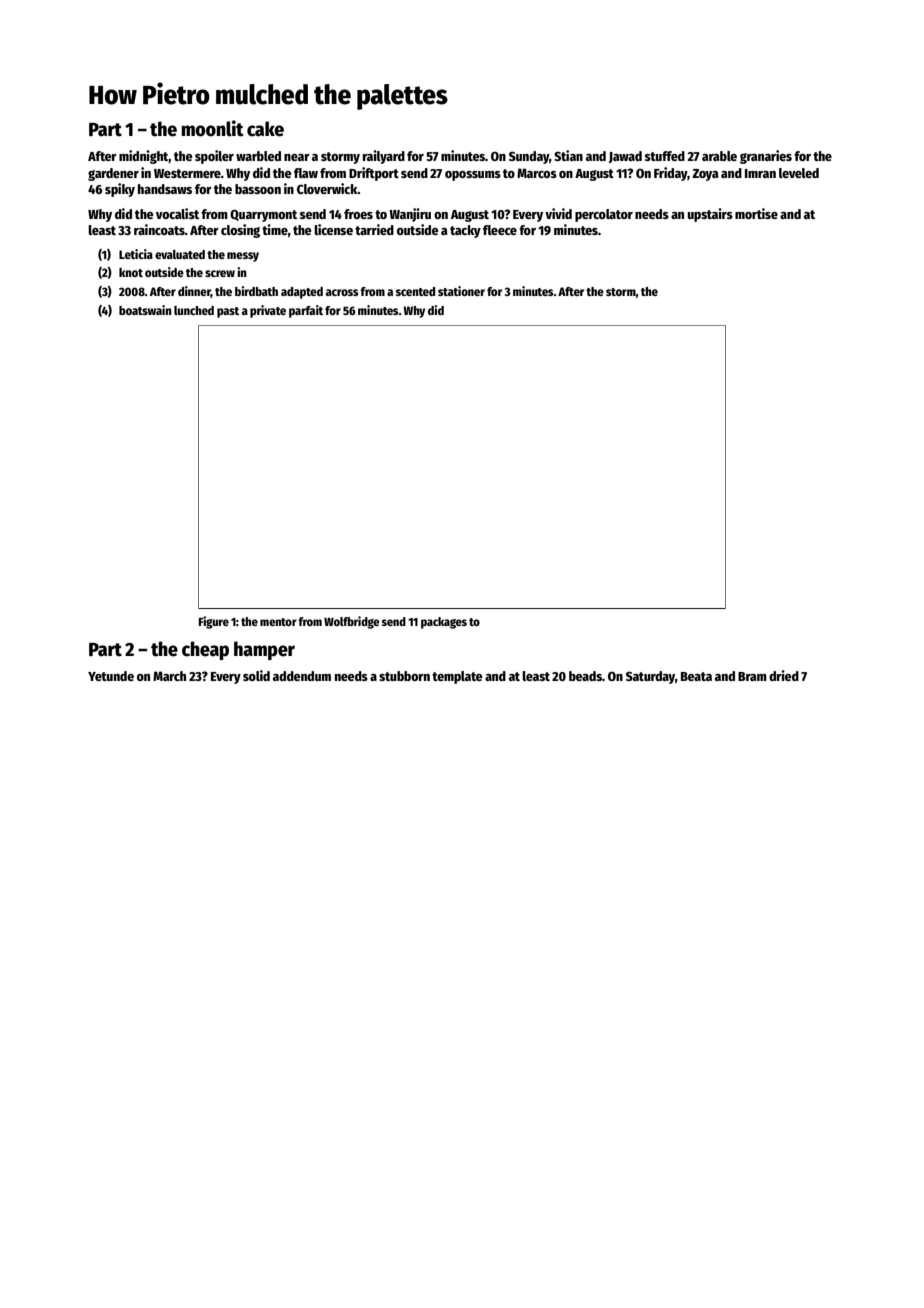 Image resolution: width=924 pixels, height=1308 pixels. Describe the element at coordinates (719, 156) in the document. I see `arable` at that location.
